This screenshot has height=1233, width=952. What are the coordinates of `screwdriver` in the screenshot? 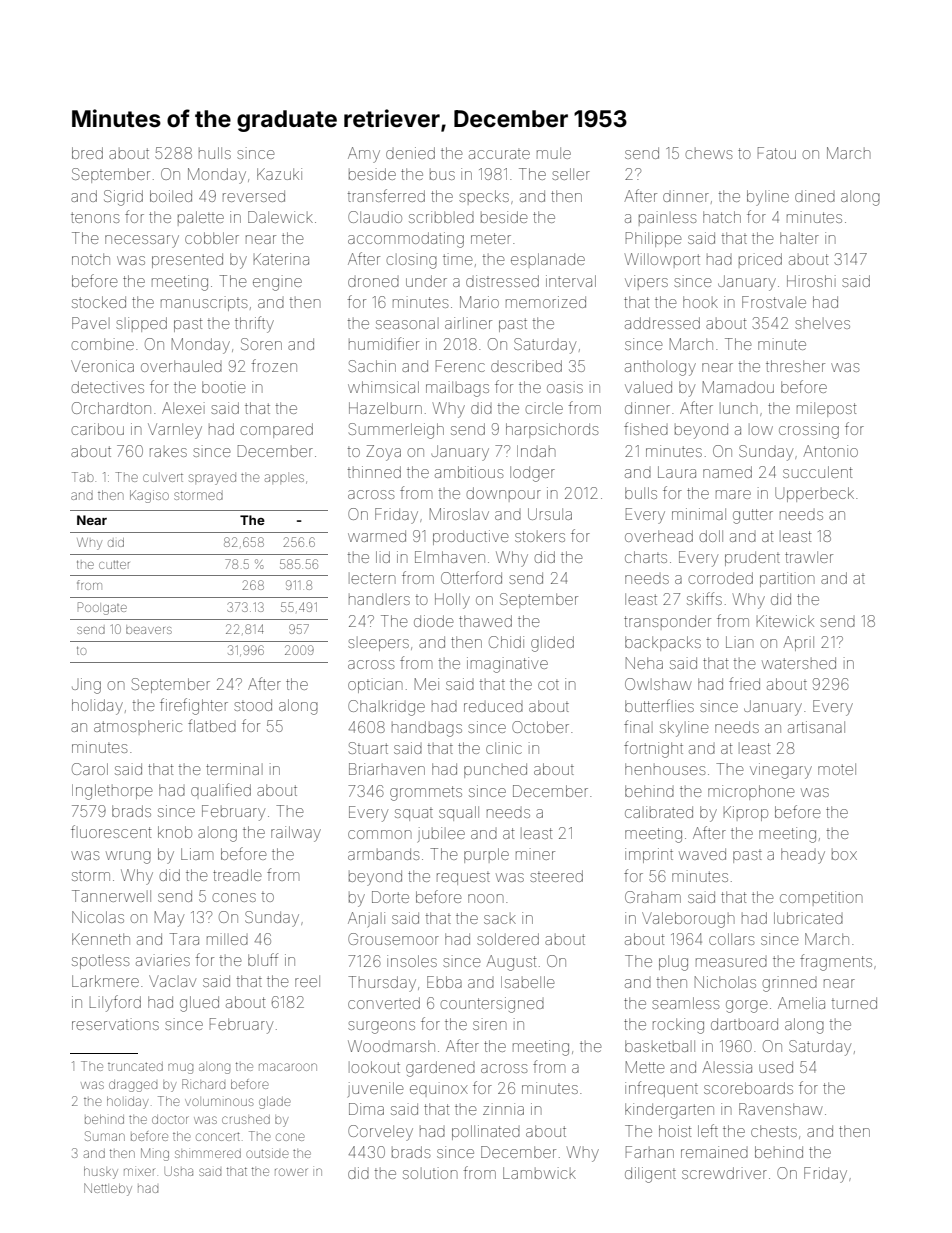 It's located at (724, 1173).
